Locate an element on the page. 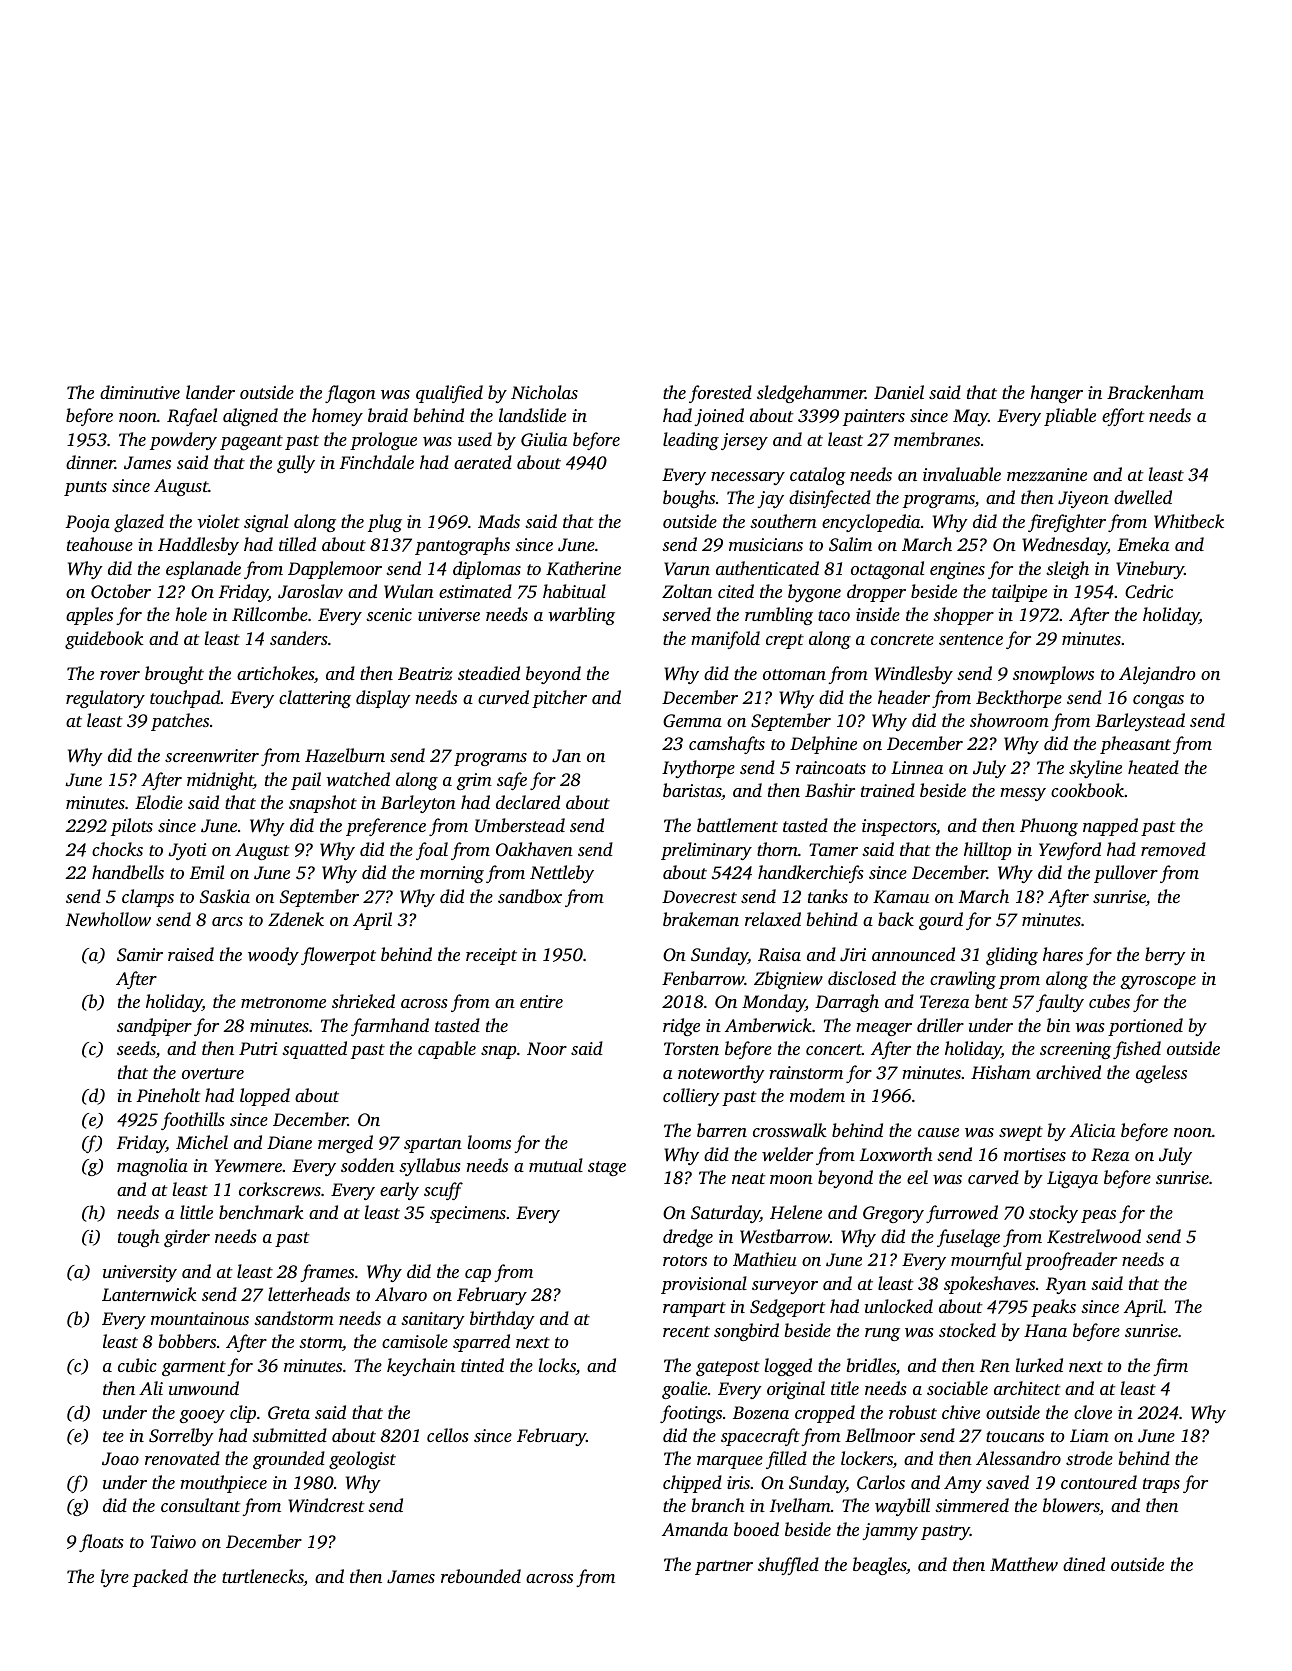  Saskia is located at coordinates (225, 896).
